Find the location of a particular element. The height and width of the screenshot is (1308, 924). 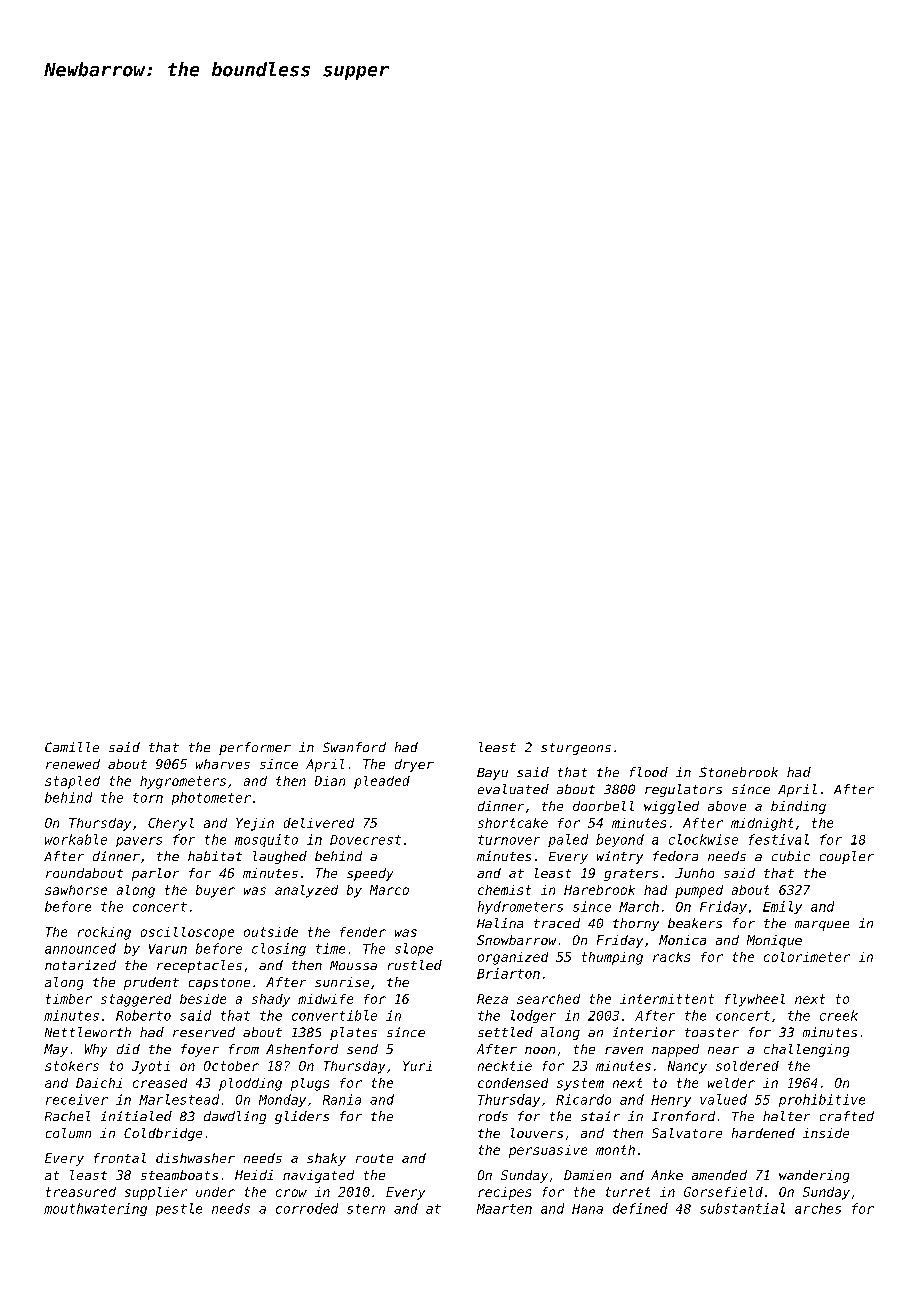

Emily is located at coordinates (782, 907).
